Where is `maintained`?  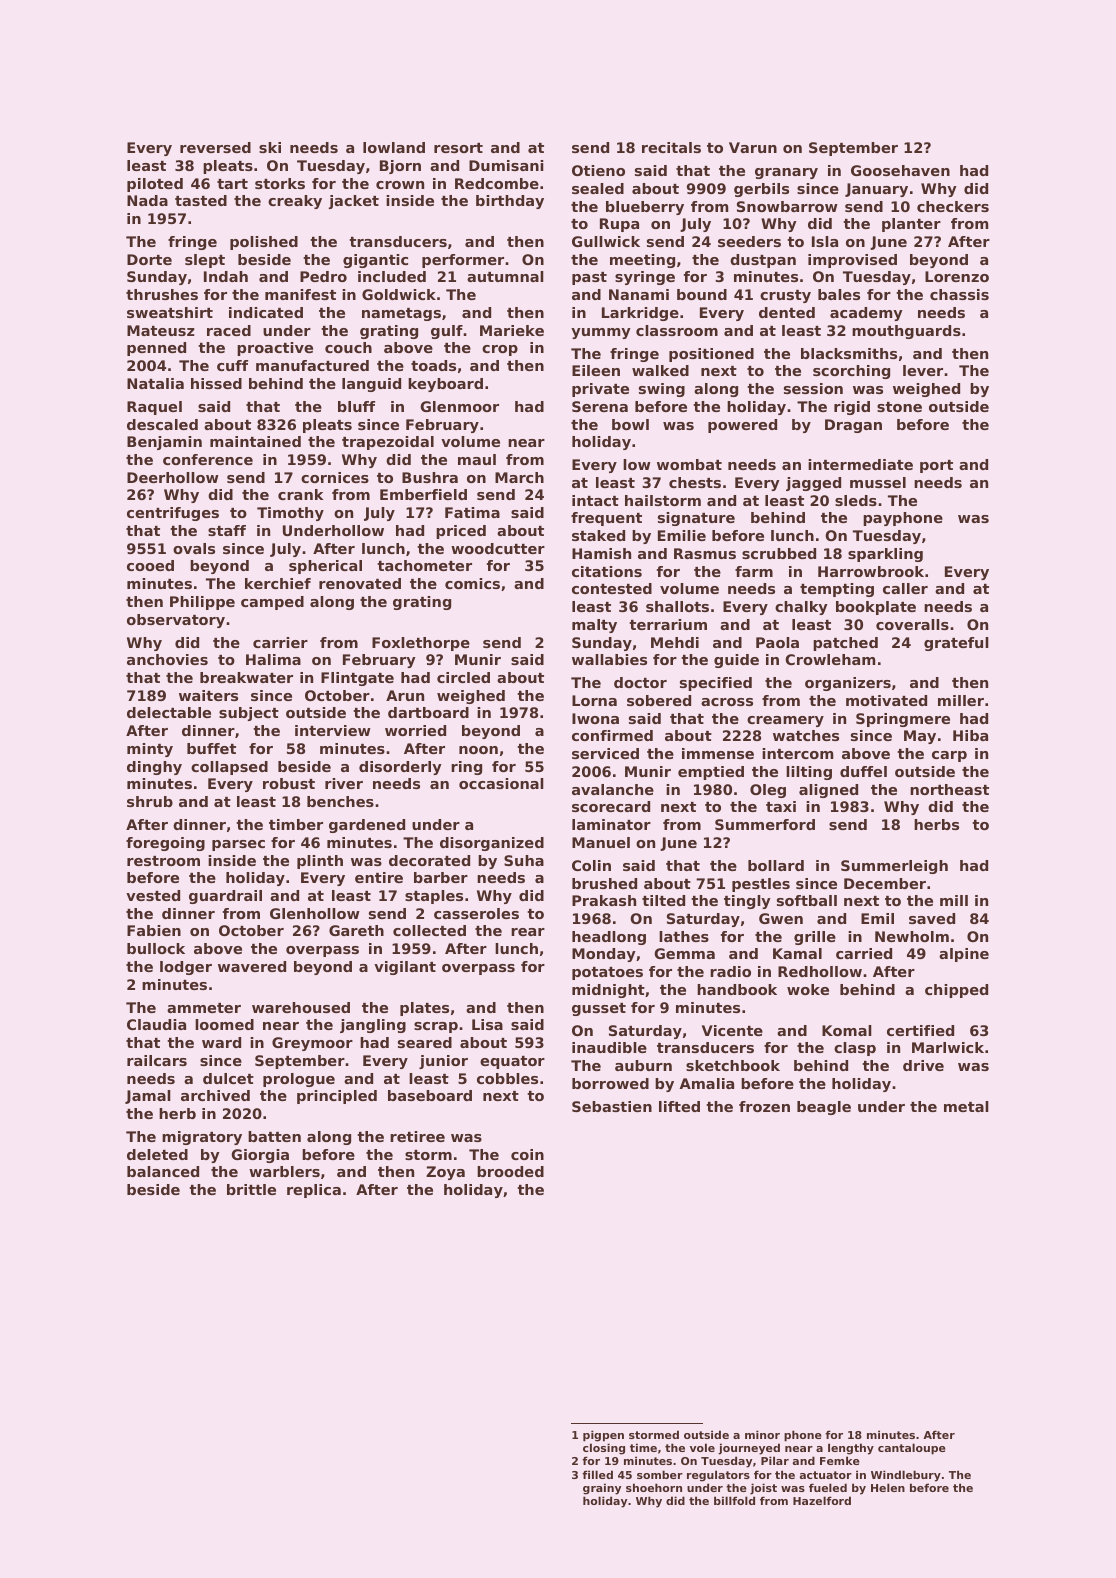 maintained is located at coordinates (255, 441).
